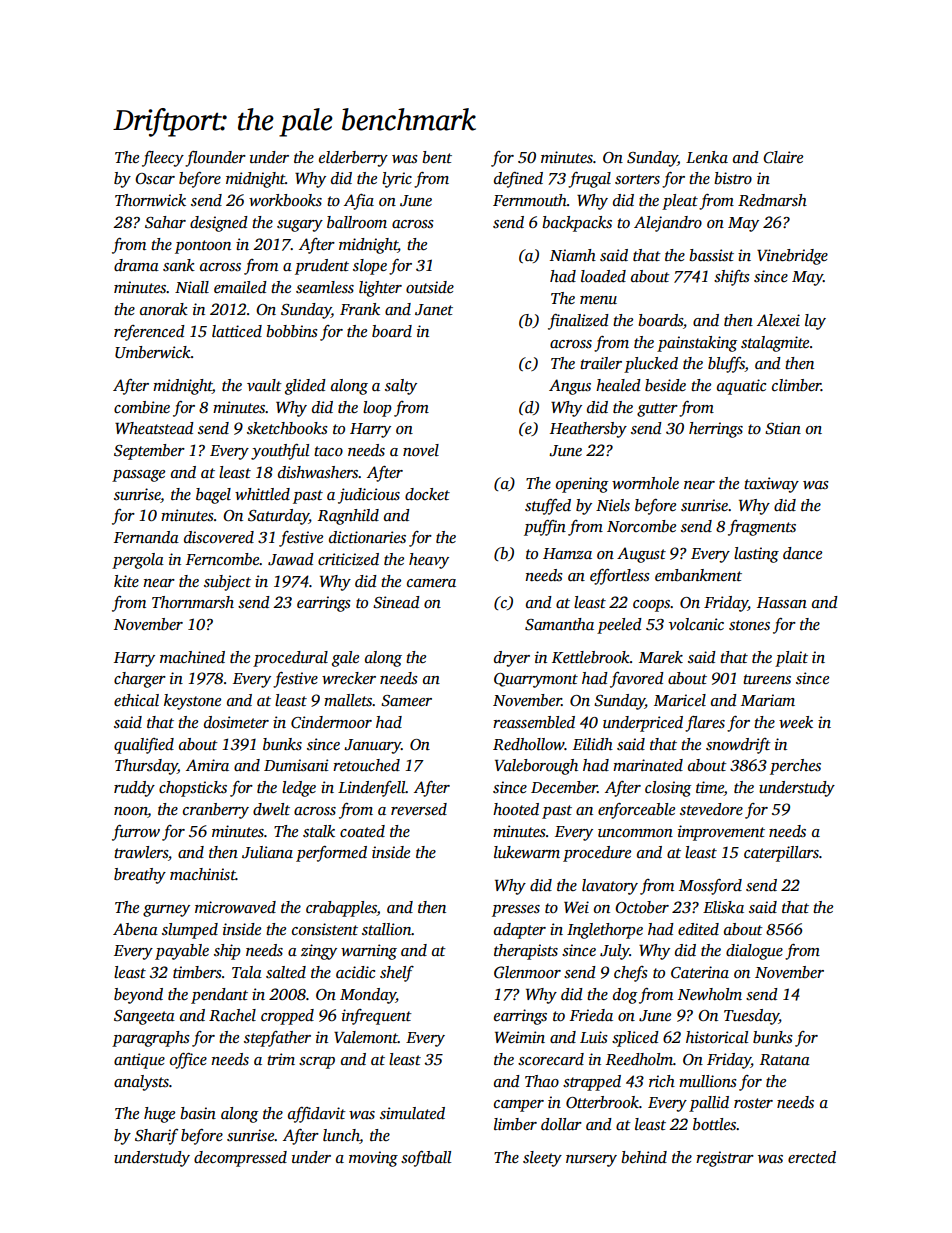 This page has height=1233, width=952. Describe the element at coordinates (151, 1039) in the page. I see `paragraphs` at that location.
